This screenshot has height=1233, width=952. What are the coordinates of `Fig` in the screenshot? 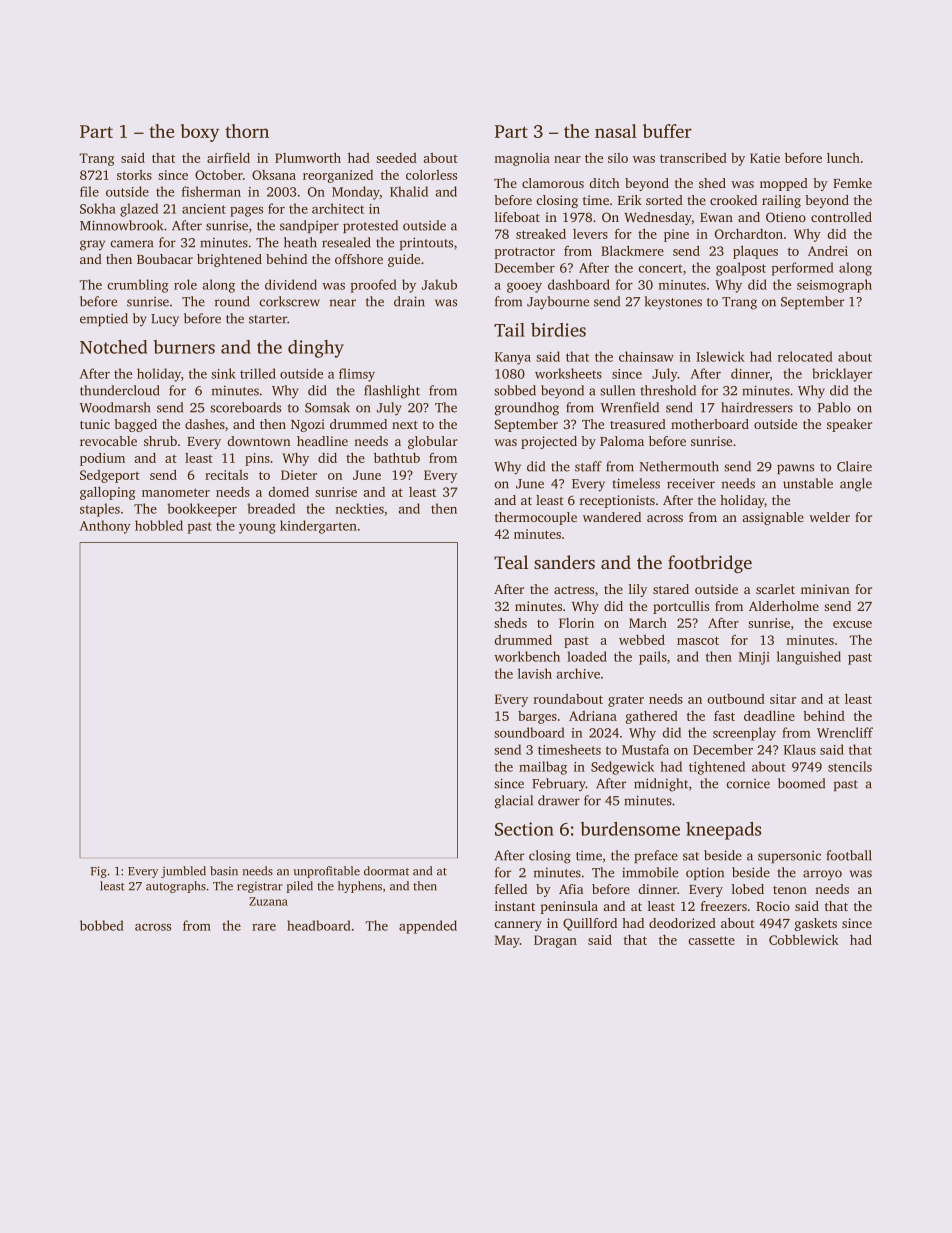 It's located at (99, 872).
